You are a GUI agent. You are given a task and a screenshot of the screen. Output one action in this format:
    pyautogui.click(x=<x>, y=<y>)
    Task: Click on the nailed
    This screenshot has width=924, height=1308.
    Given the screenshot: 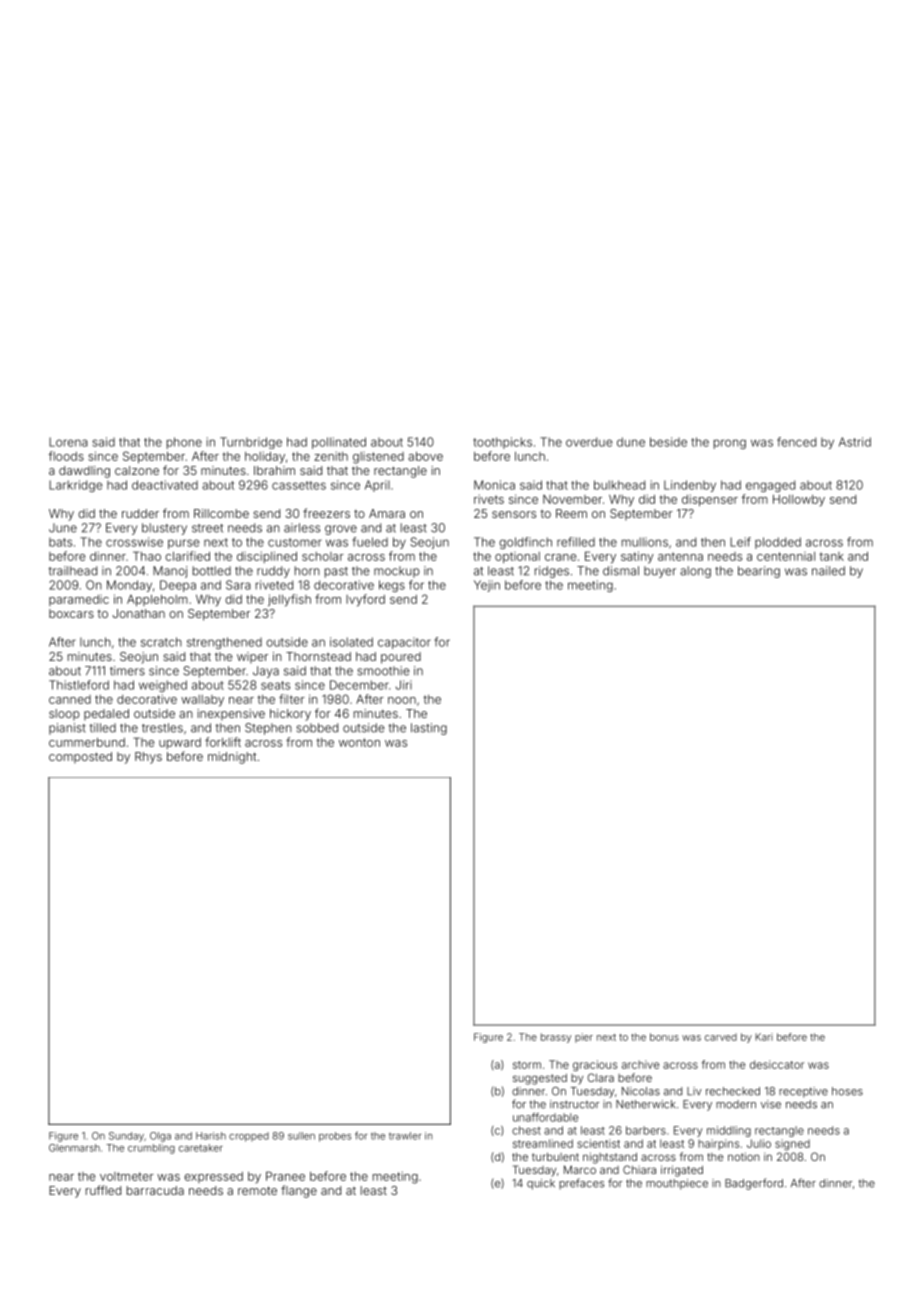 What is the action you would take?
    pyautogui.click(x=828, y=571)
